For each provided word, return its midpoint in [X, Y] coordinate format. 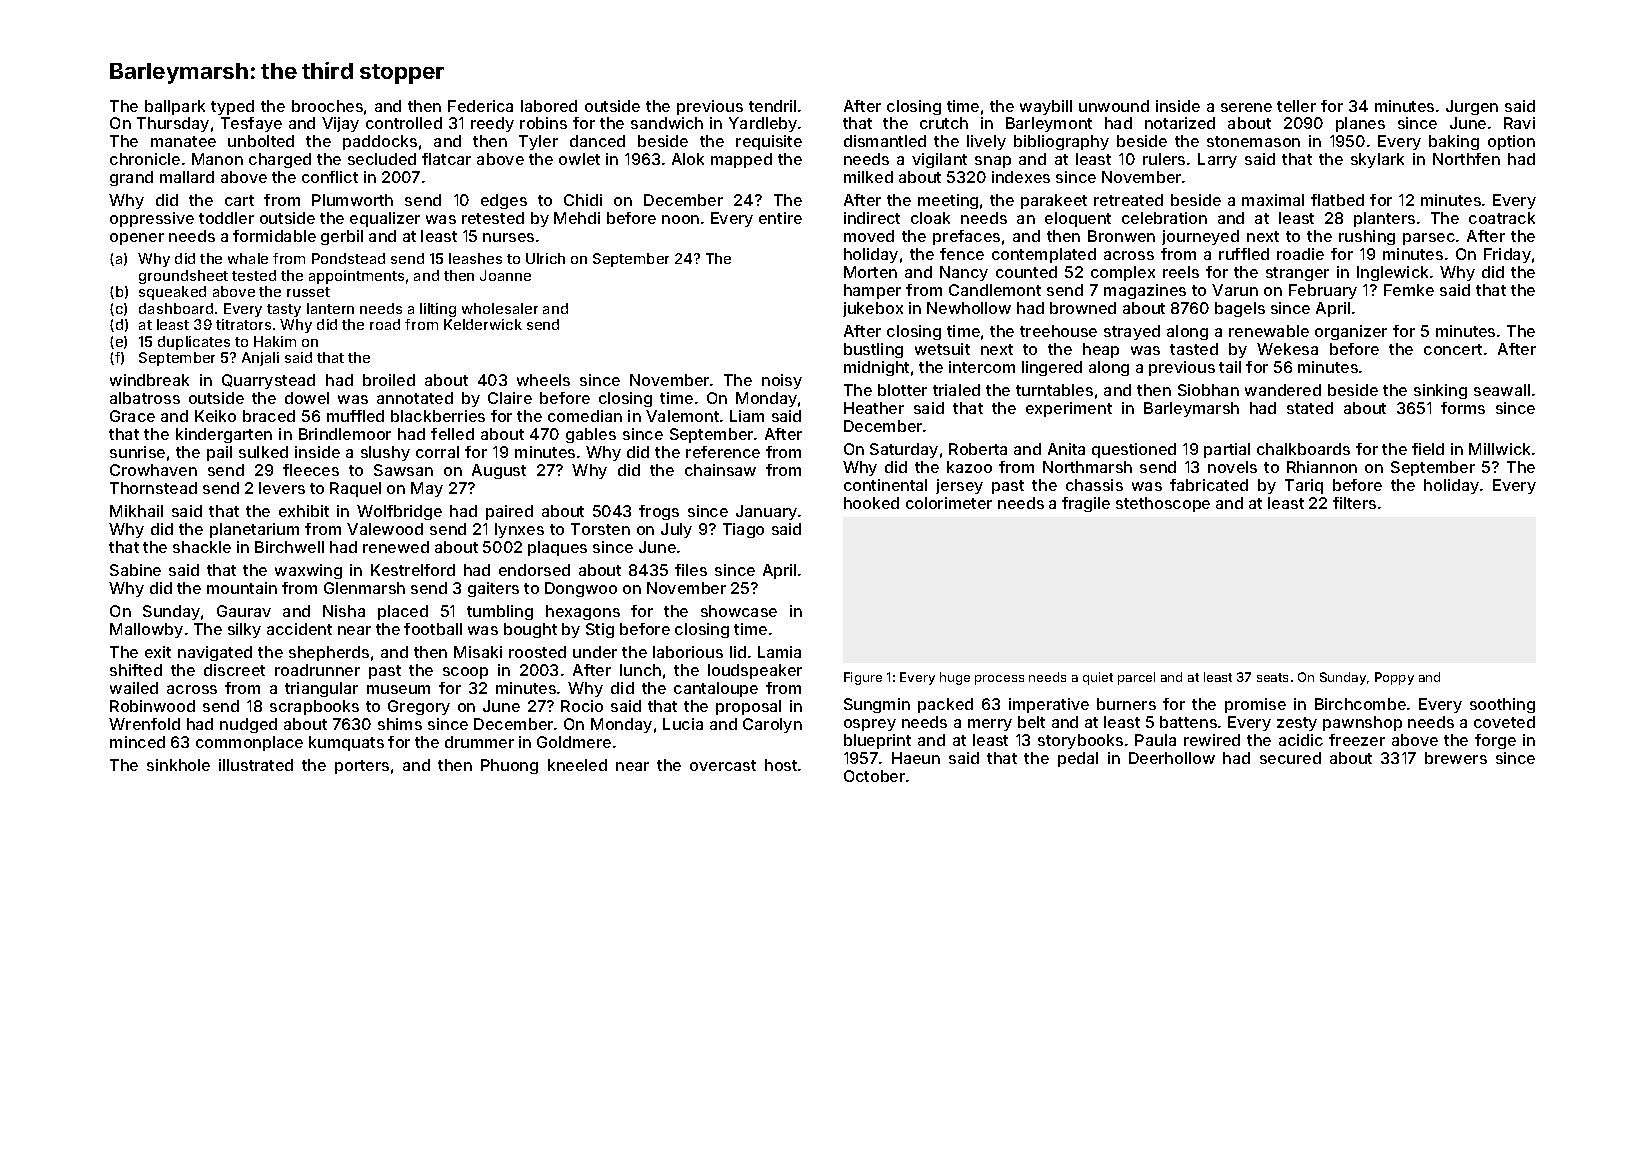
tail [1230, 367]
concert [1453, 349]
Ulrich [545, 258]
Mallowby [146, 630]
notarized [1180, 123]
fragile [1086, 504]
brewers [1456, 758]
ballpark [175, 107]
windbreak [149, 380]
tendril [772, 106]
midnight [876, 368]
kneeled [577, 765]
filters [1354, 503]
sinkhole [178, 765]
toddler [226, 218]
